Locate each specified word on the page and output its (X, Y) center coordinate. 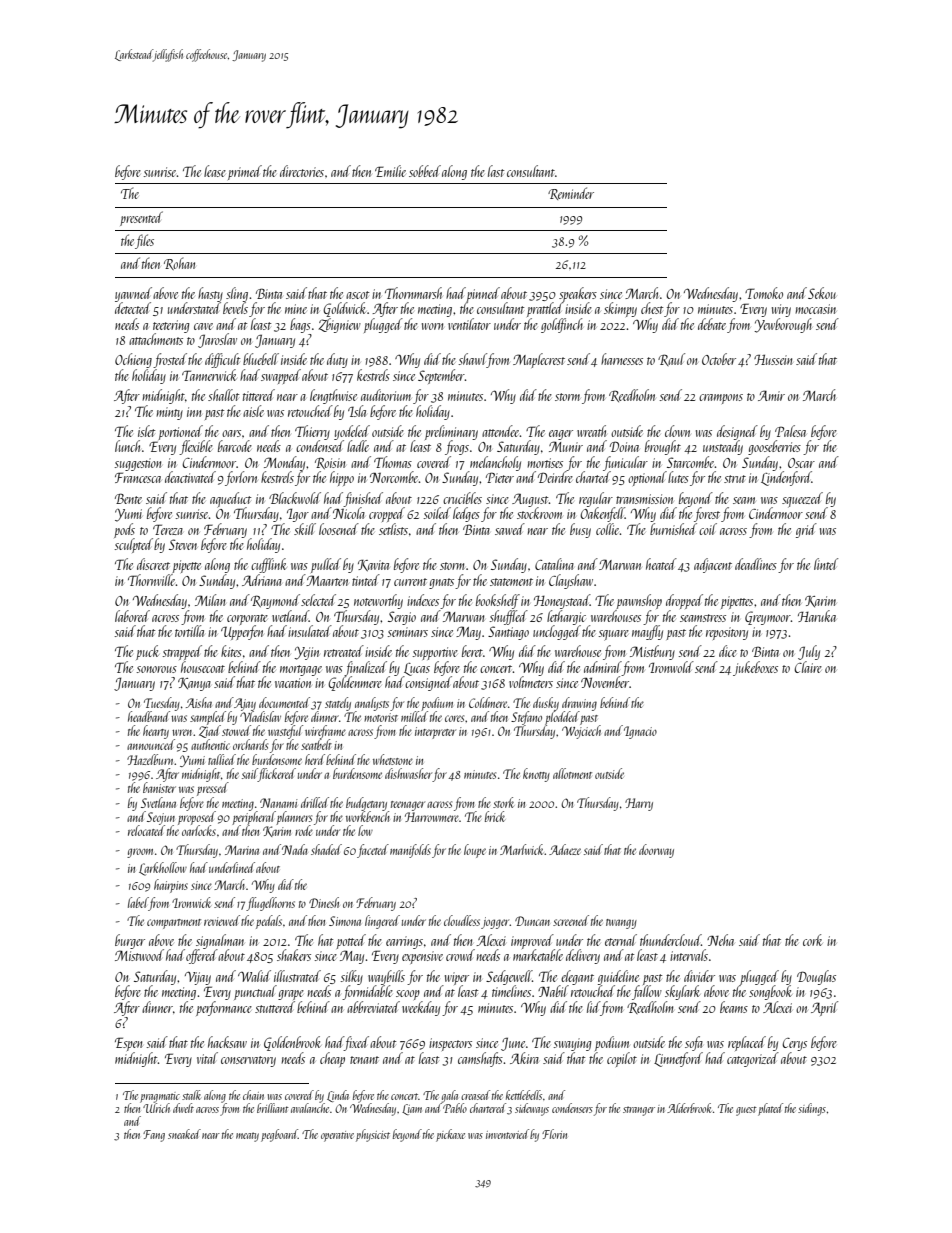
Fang (154, 1136)
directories (302, 171)
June (513, 1044)
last (496, 171)
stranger (639, 1111)
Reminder (571, 193)
